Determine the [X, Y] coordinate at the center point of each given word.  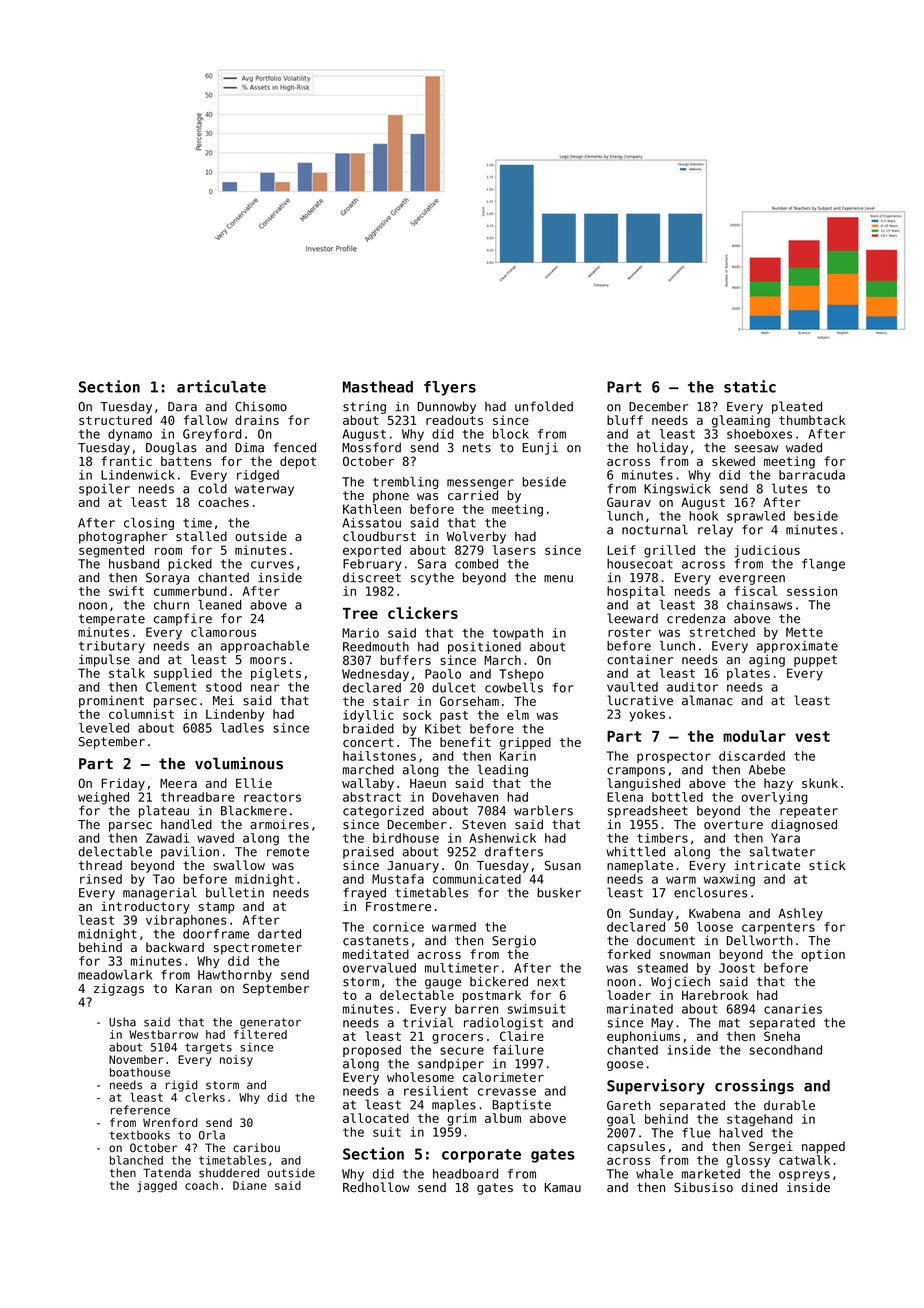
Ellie [254, 783]
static [750, 386]
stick [827, 865]
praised [368, 853]
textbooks [139, 1135]
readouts [454, 420]
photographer [123, 537]
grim [461, 1119]
